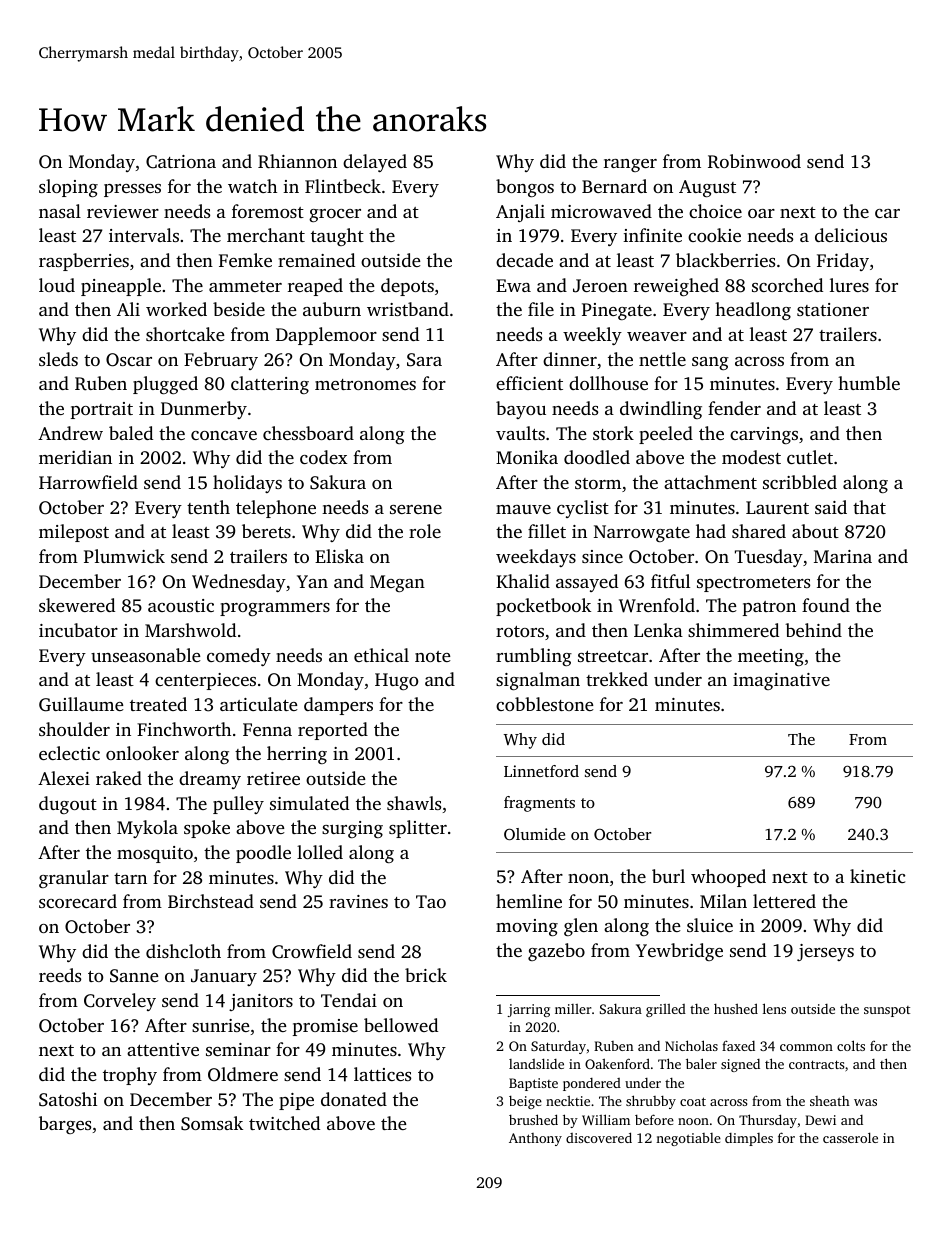 The width and height of the document is (952, 1233). I want to click on Anjali, so click(520, 213).
